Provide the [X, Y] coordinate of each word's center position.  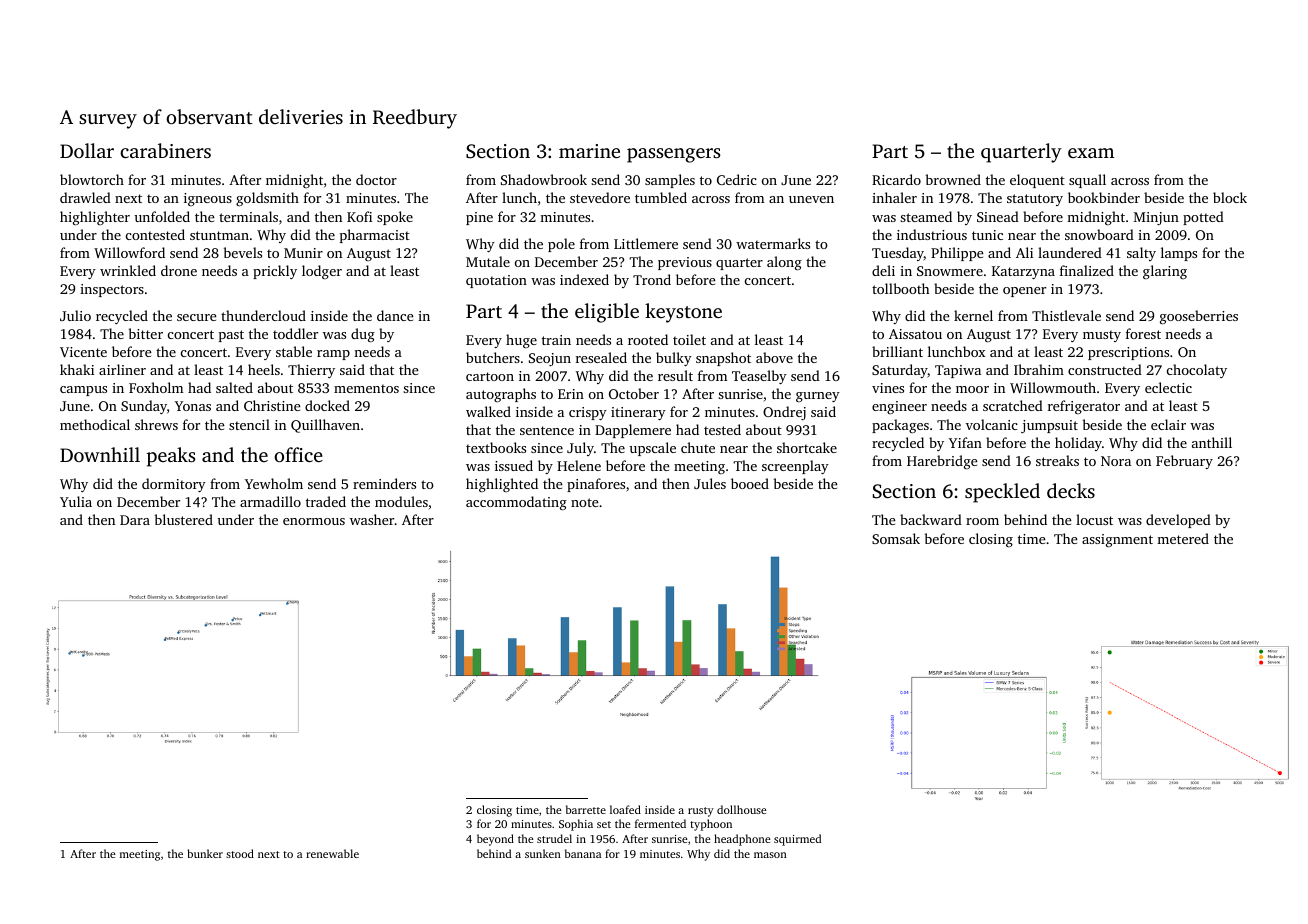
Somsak [896, 538]
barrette [586, 809]
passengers [673, 155]
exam [1091, 153]
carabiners [165, 150]
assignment [1117, 541]
